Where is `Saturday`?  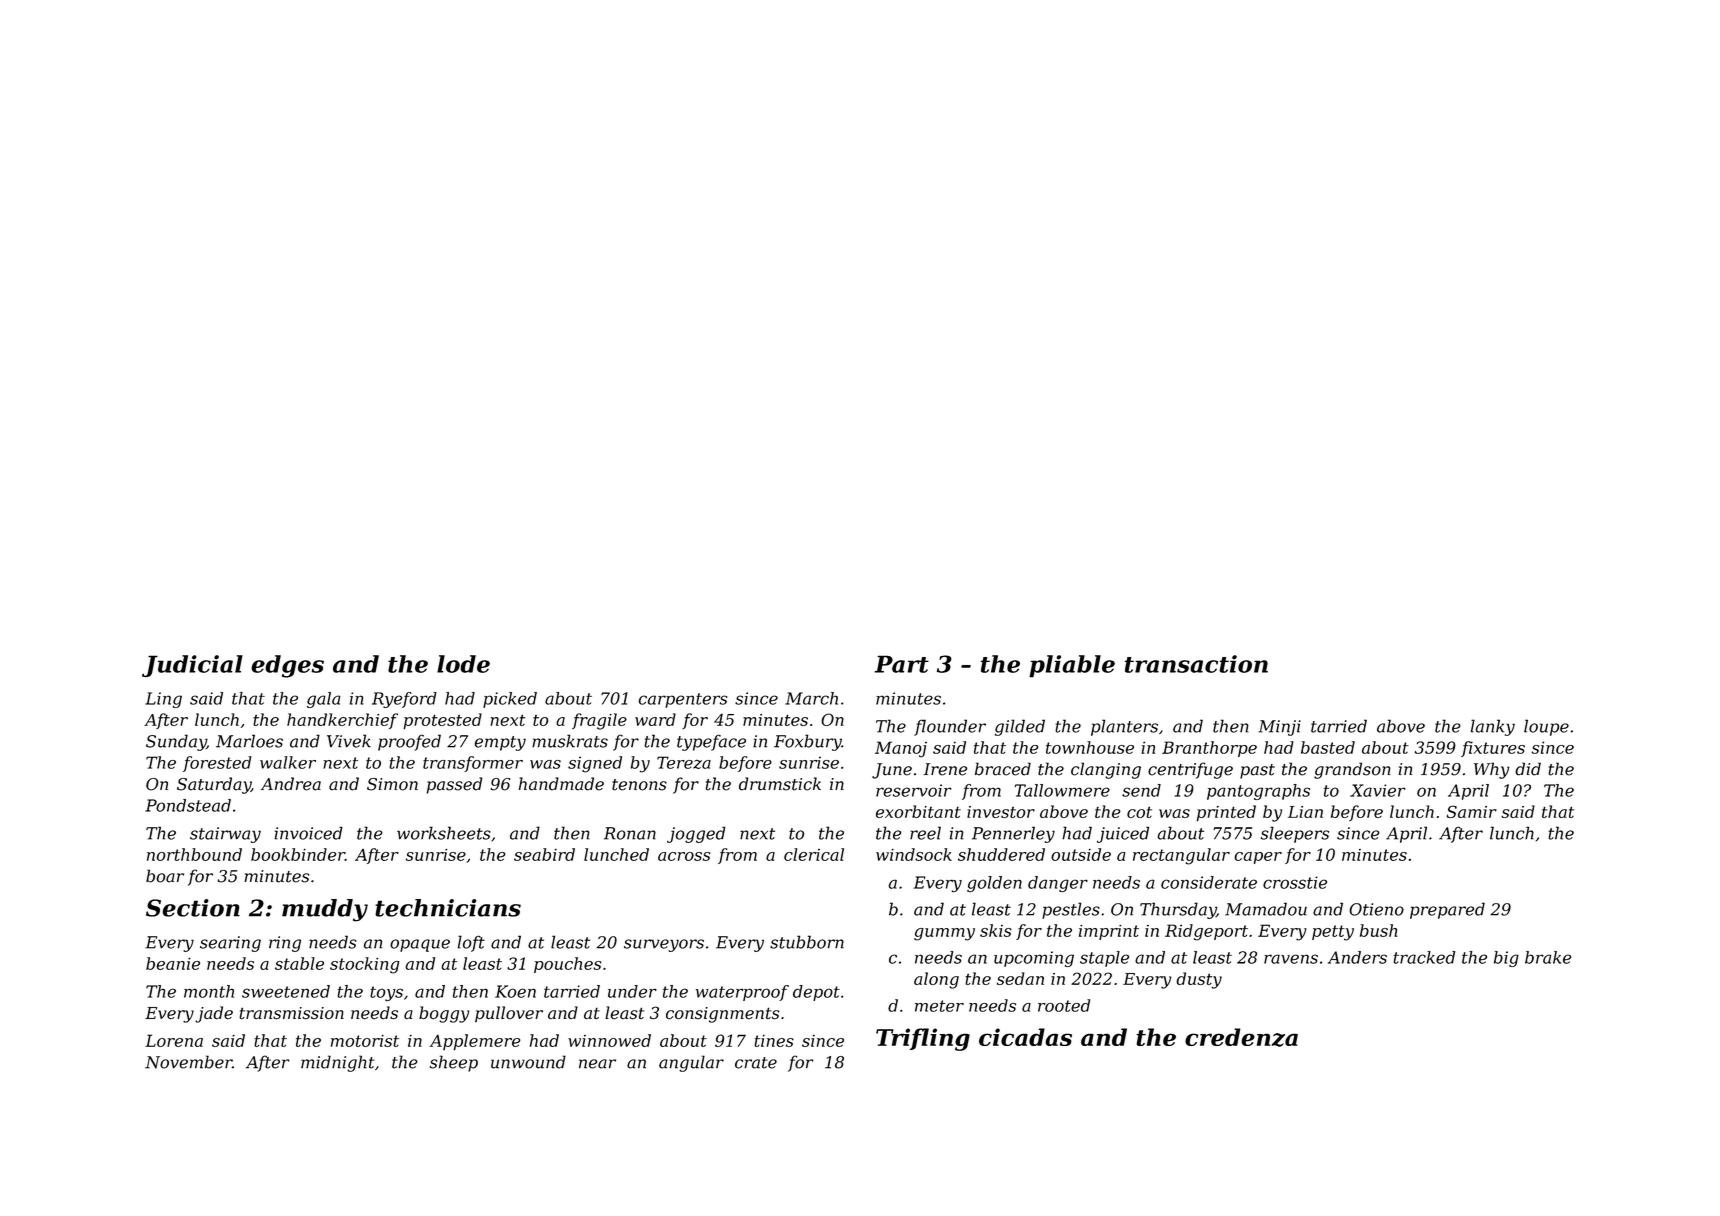
Saturday is located at coordinates (214, 785).
